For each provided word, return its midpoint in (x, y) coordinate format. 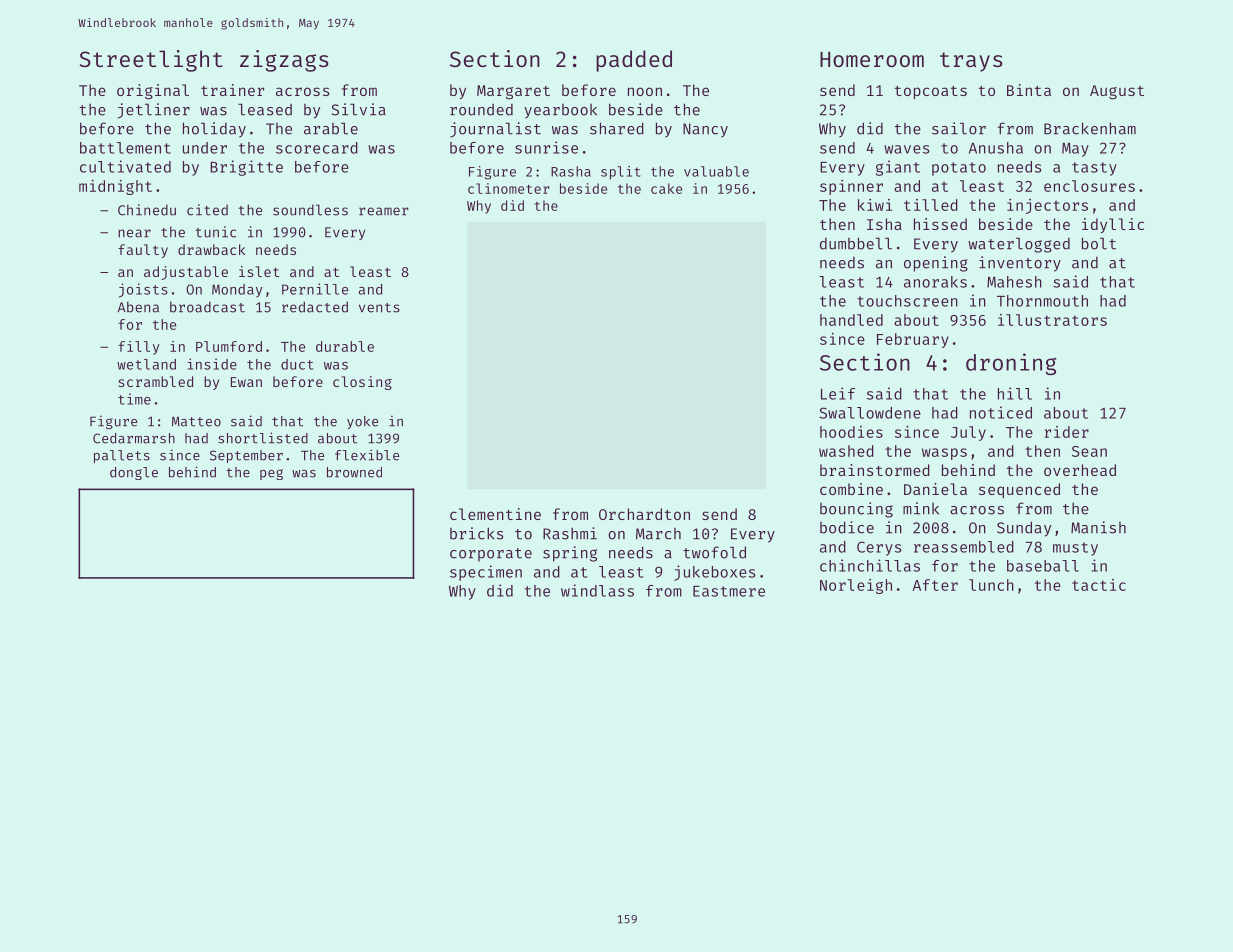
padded (634, 61)
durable (345, 346)
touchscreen (907, 301)
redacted (315, 307)
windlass (597, 590)
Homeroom (872, 59)
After (935, 585)
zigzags (284, 61)
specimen (486, 573)
